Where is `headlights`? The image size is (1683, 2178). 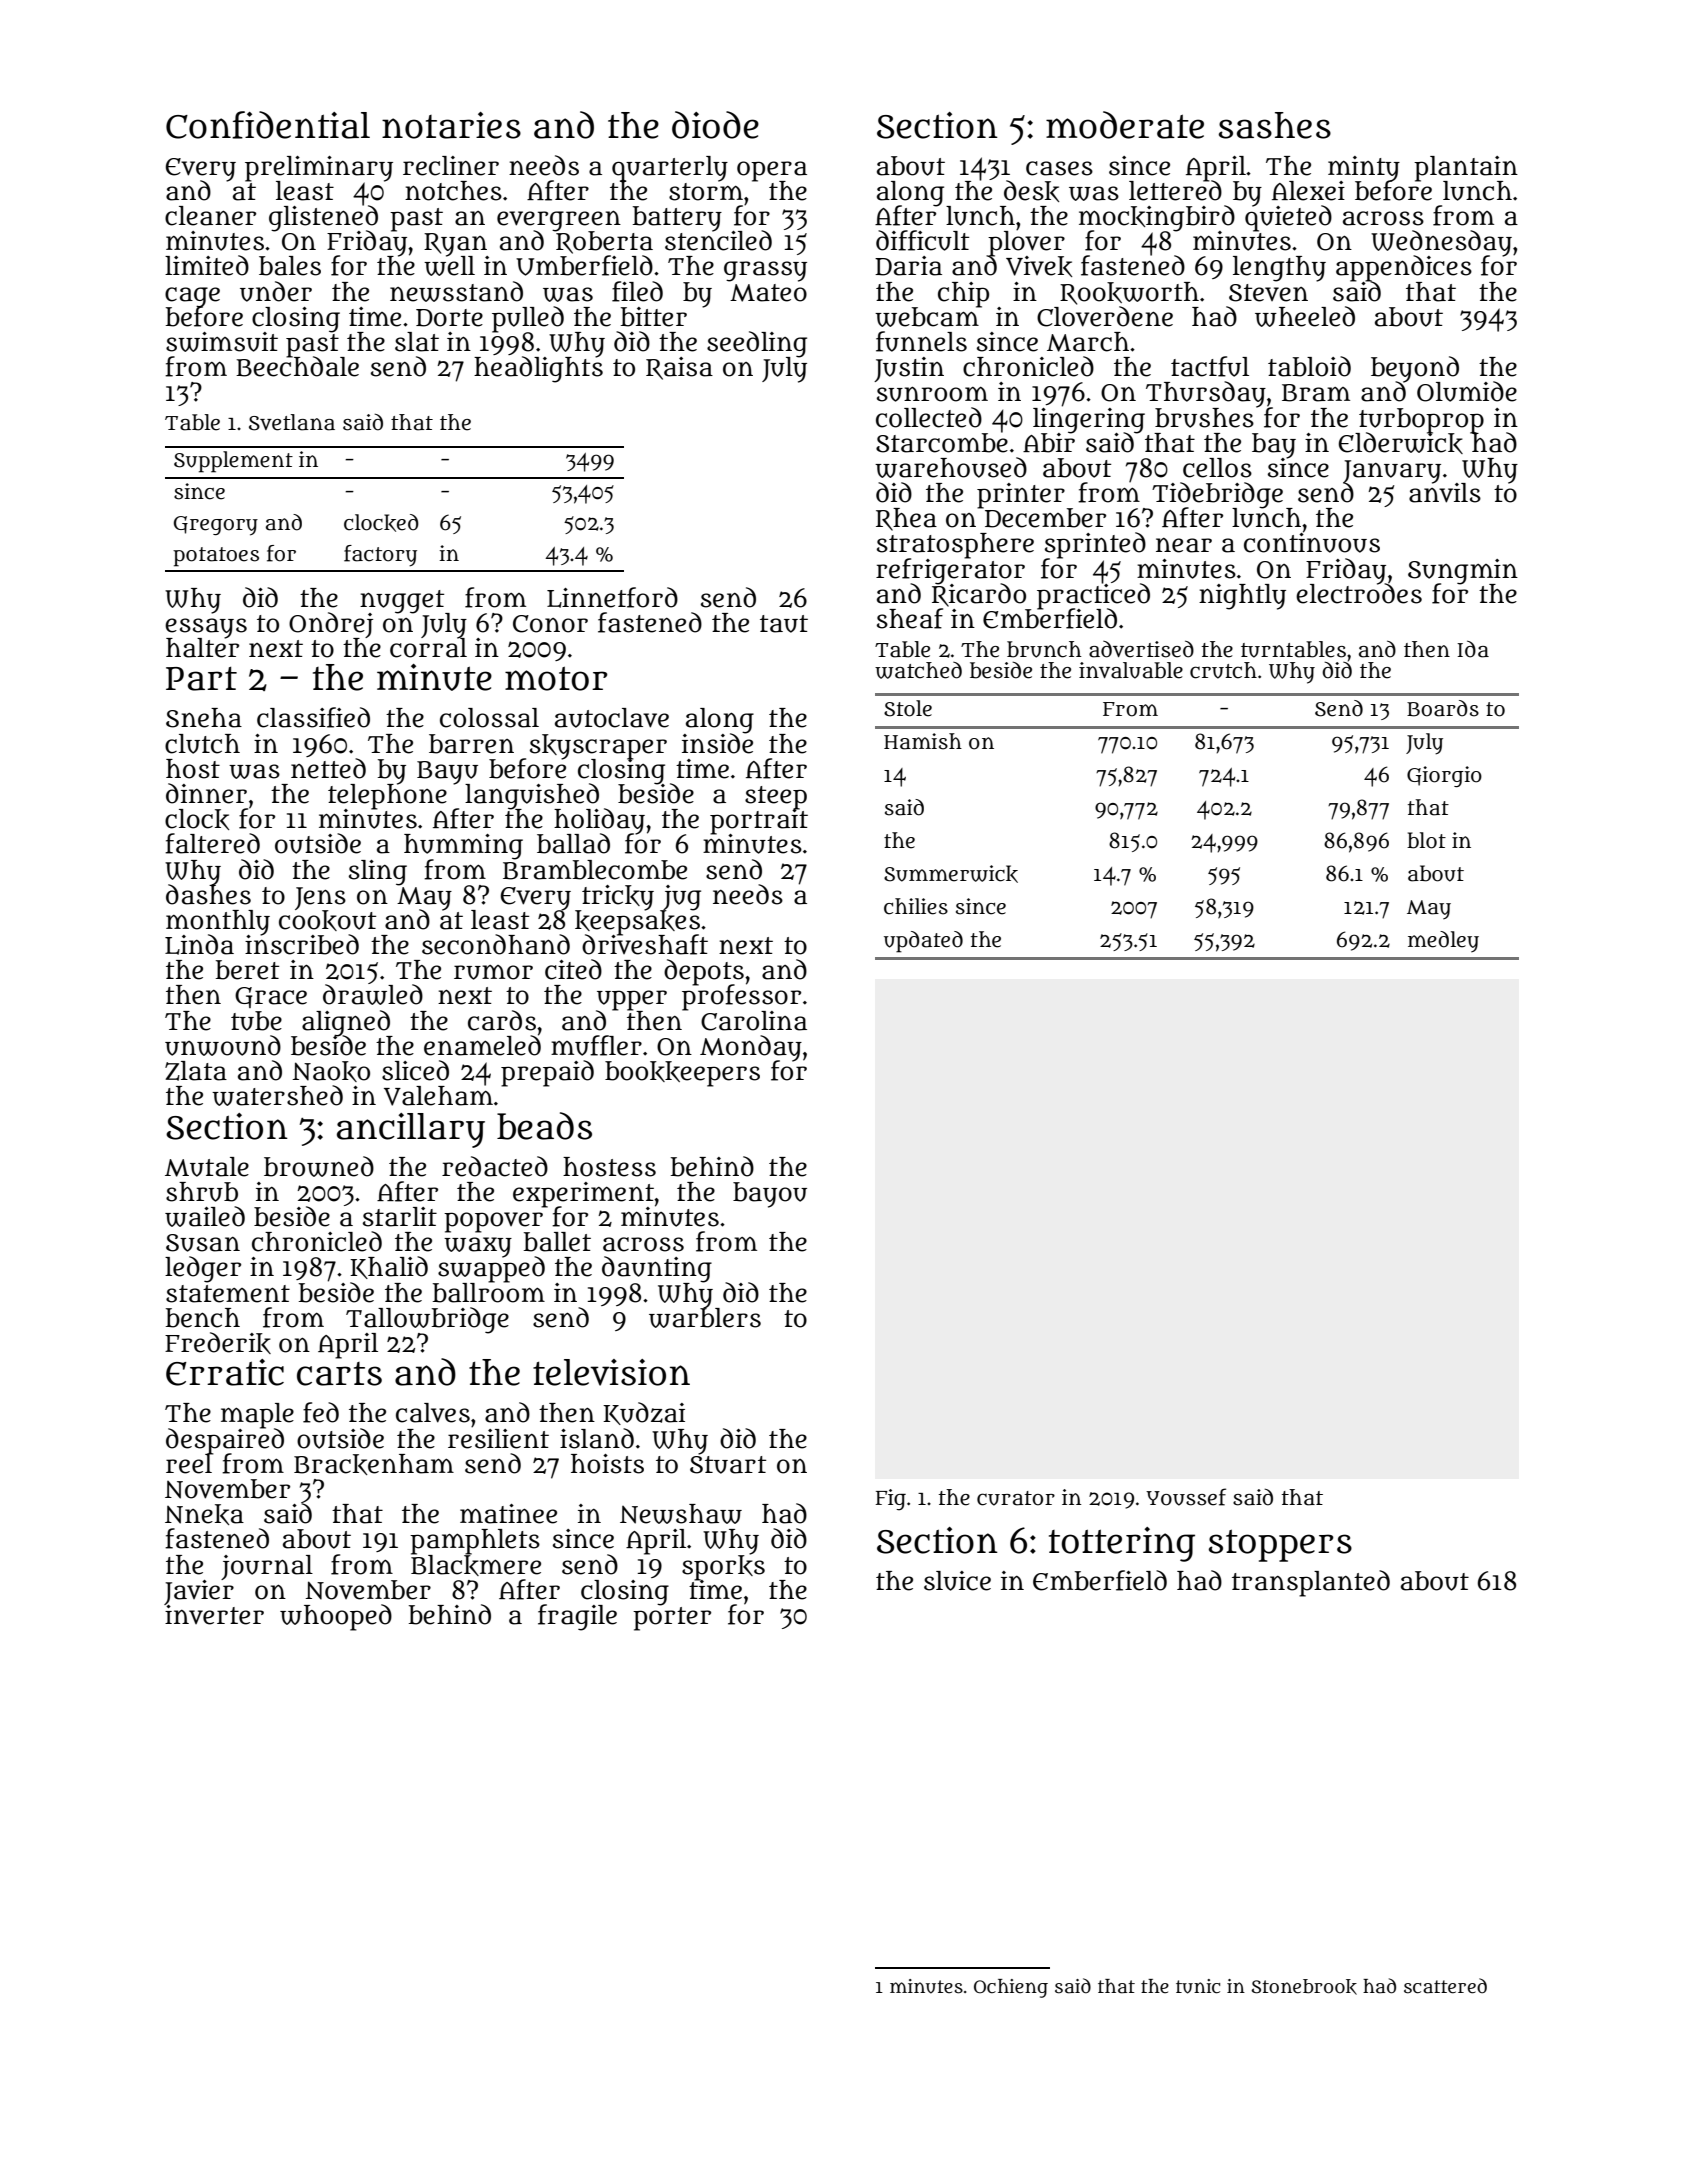
headlights is located at coordinates (538, 370).
